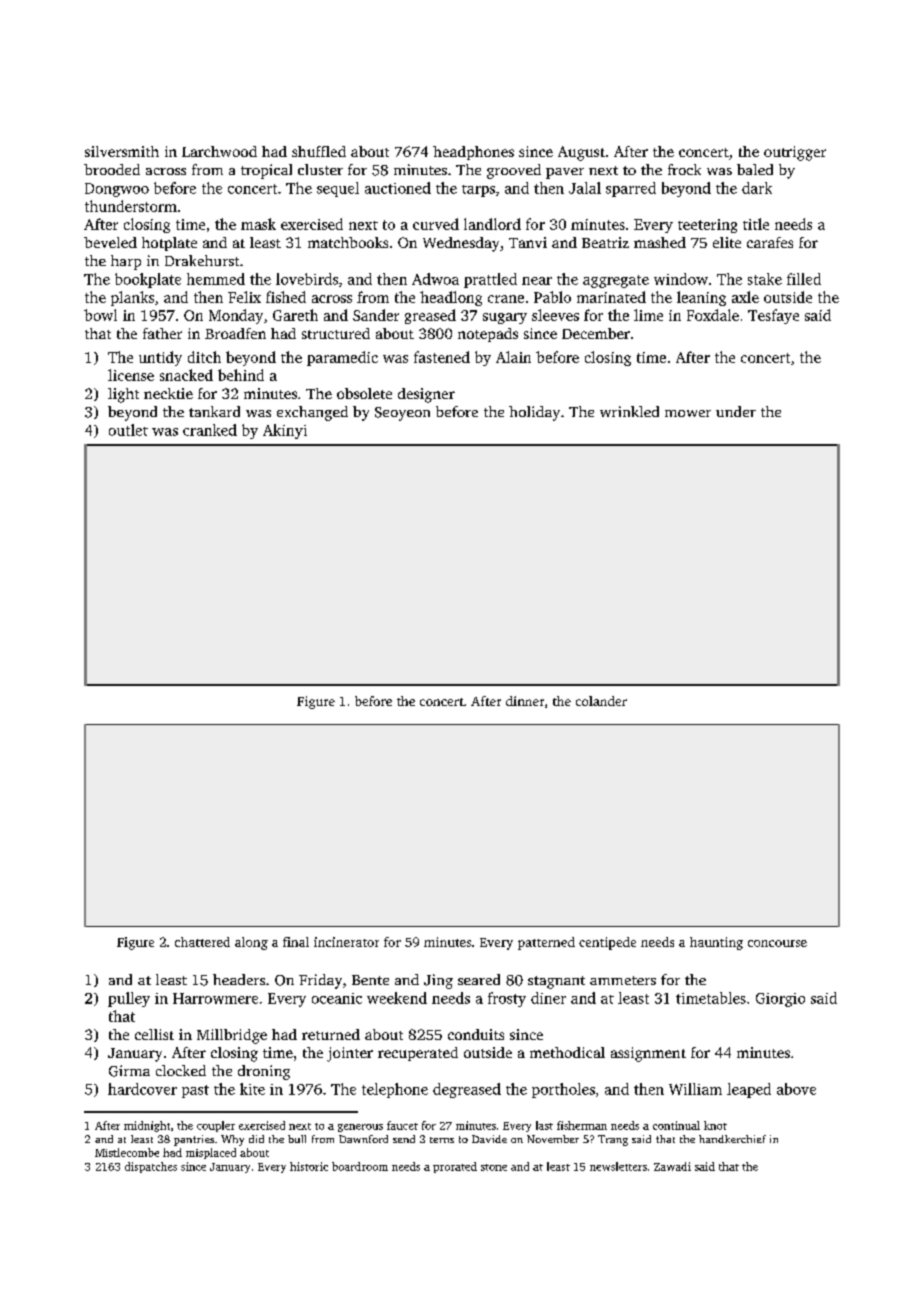 Image resolution: width=924 pixels, height=1311 pixels. Describe the element at coordinates (337, 998) in the image. I see `oceanic` at that location.
